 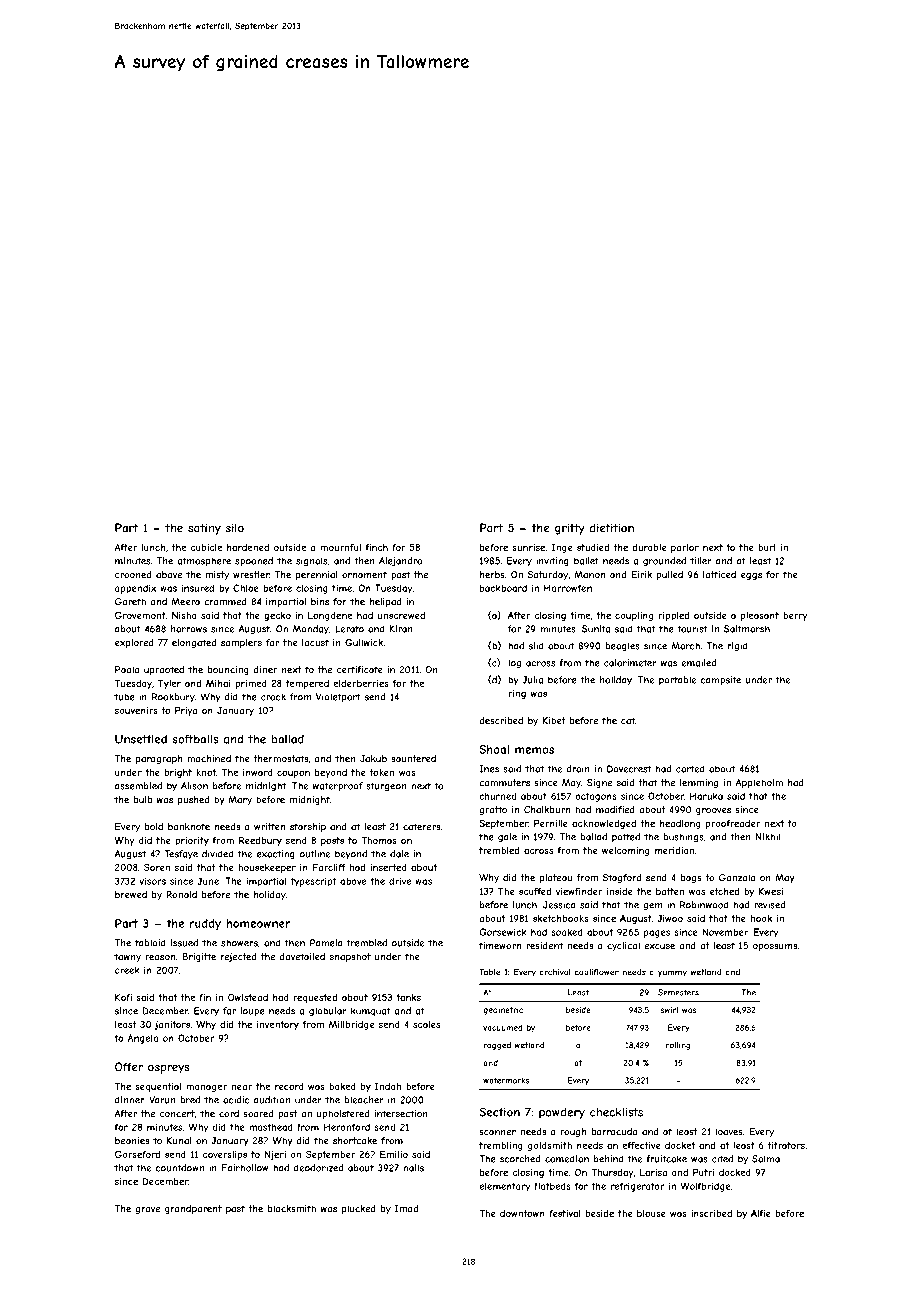 What do you see at coordinates (691, 878) in the document?
I see `bags` at bounding box center [691, 878].
